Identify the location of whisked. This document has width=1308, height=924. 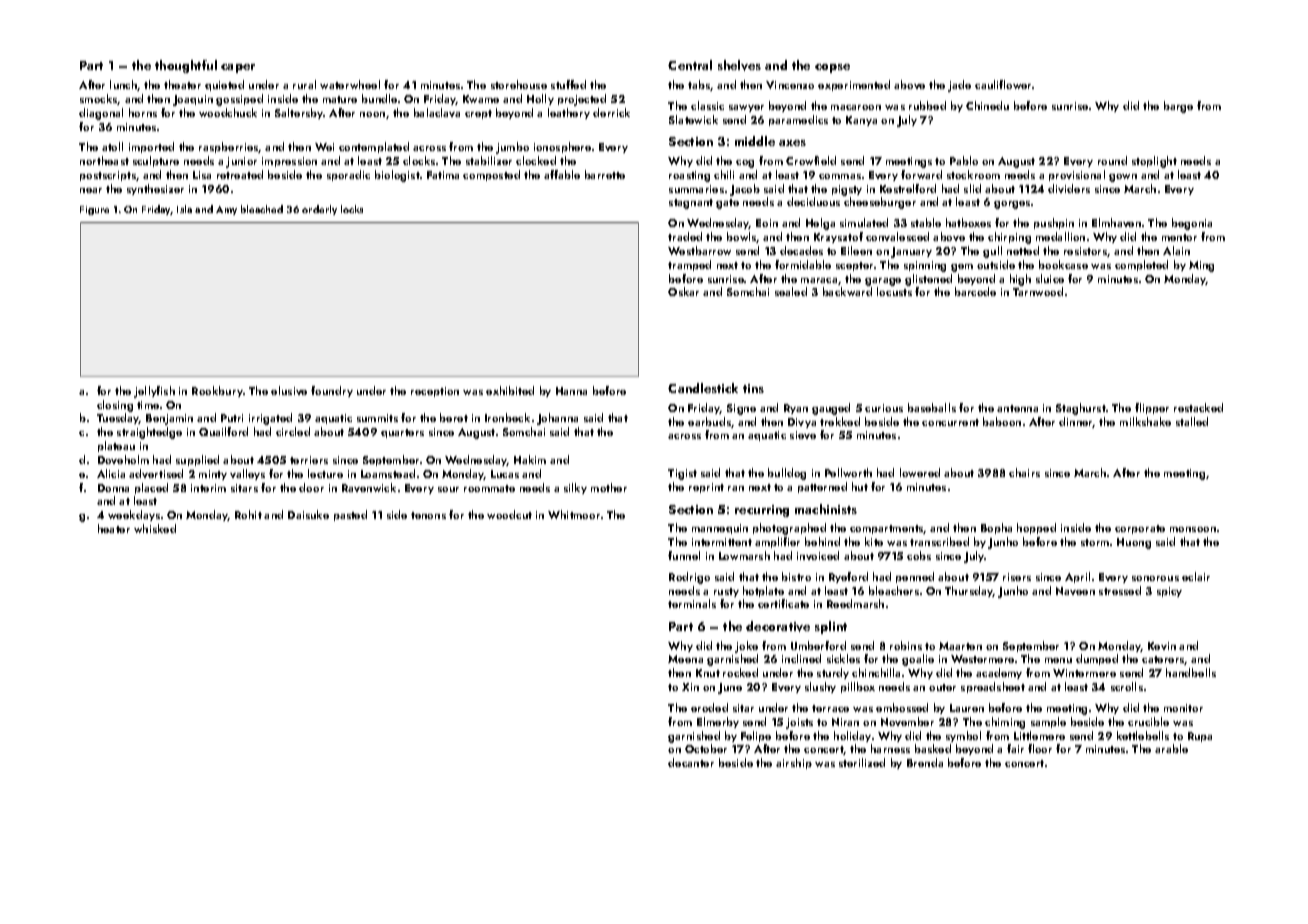
(155, 528).
